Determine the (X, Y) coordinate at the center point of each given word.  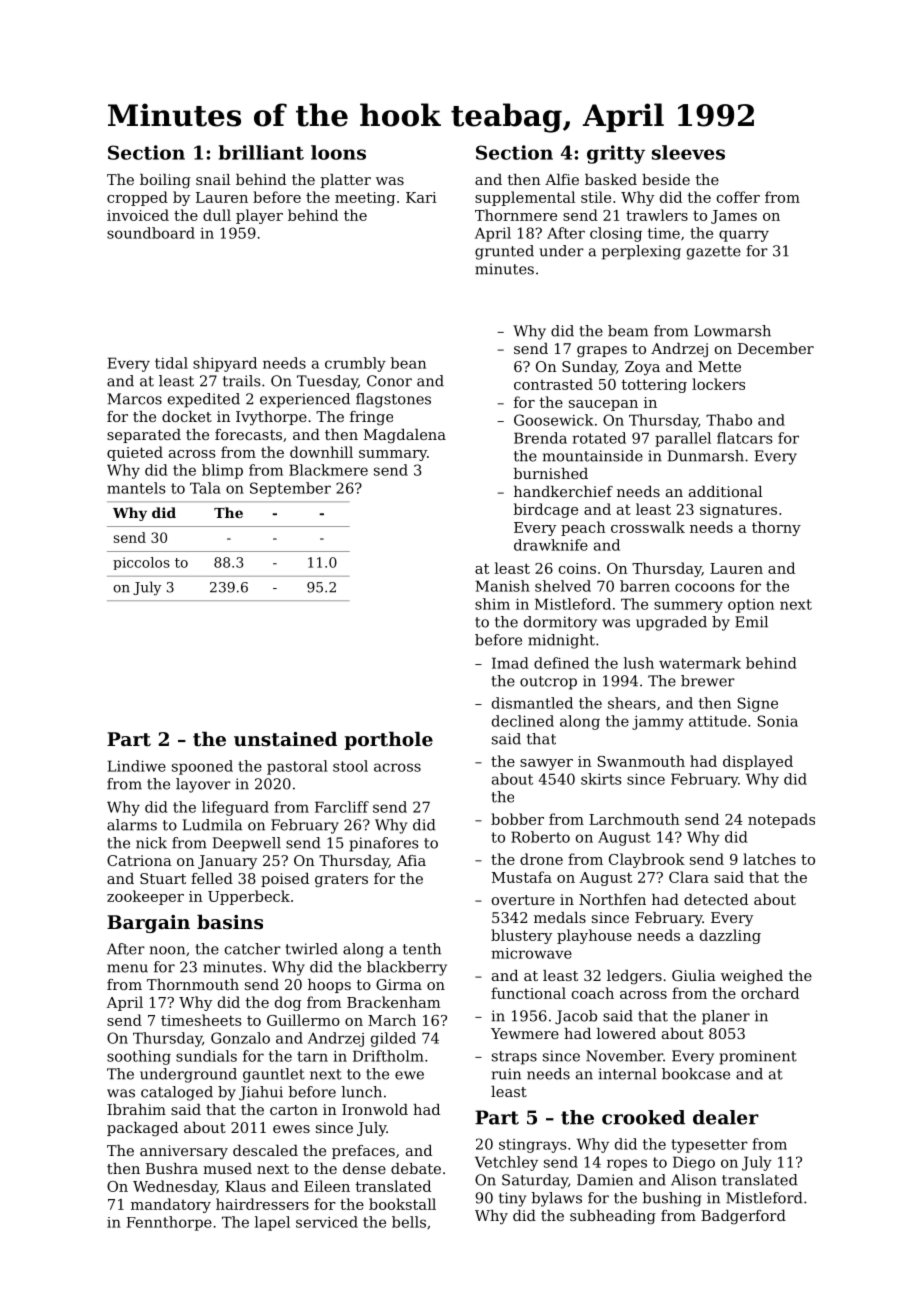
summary (393, 455)
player (259, 216)
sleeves (688, 152)
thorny (776, 528)
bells (409, 1222)
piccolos (141, 563)
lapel (272, 1223)
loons (338, 152)
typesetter (709, 1146)
